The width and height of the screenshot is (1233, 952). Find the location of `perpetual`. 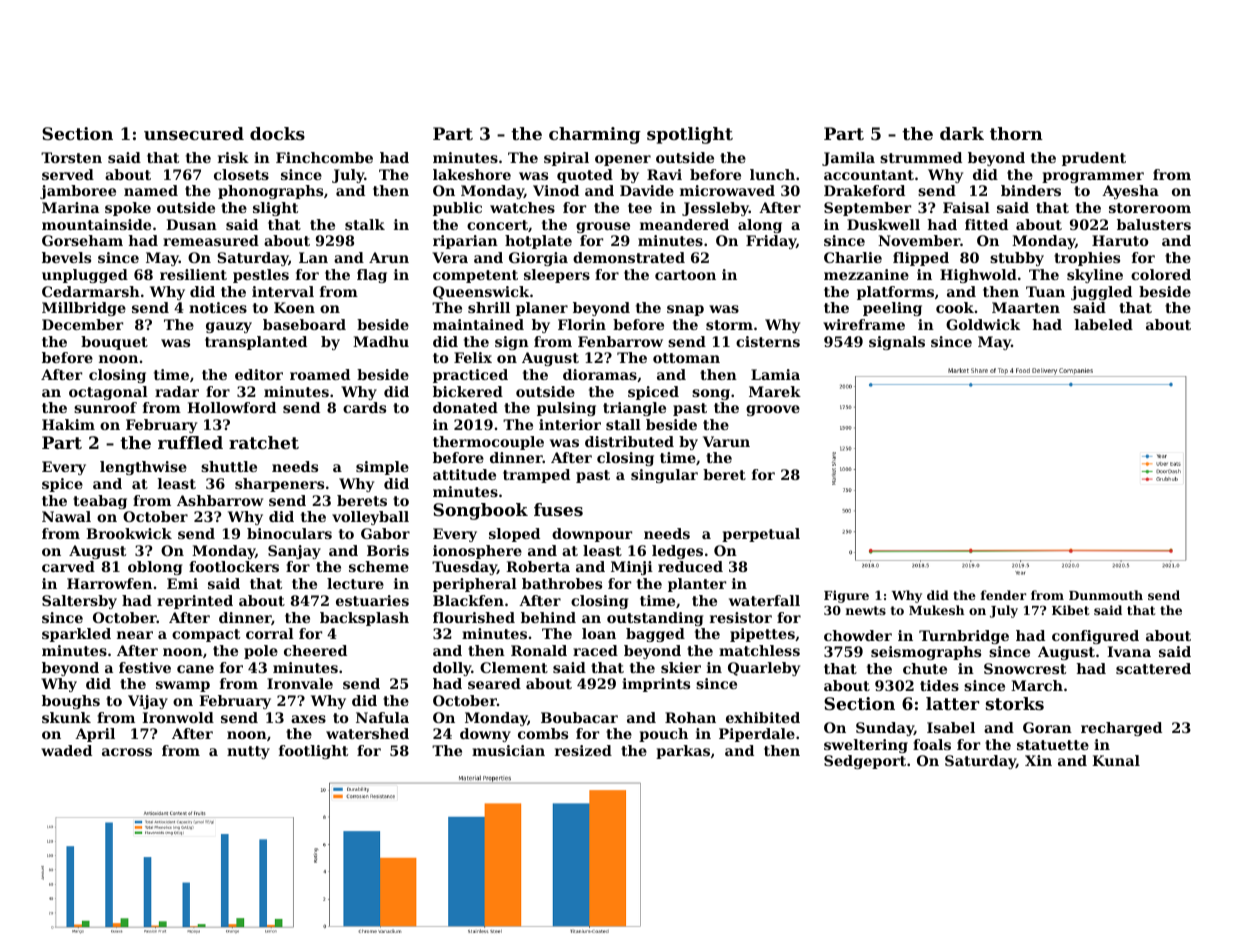

perpetual is located at coordinates (761, 535).
